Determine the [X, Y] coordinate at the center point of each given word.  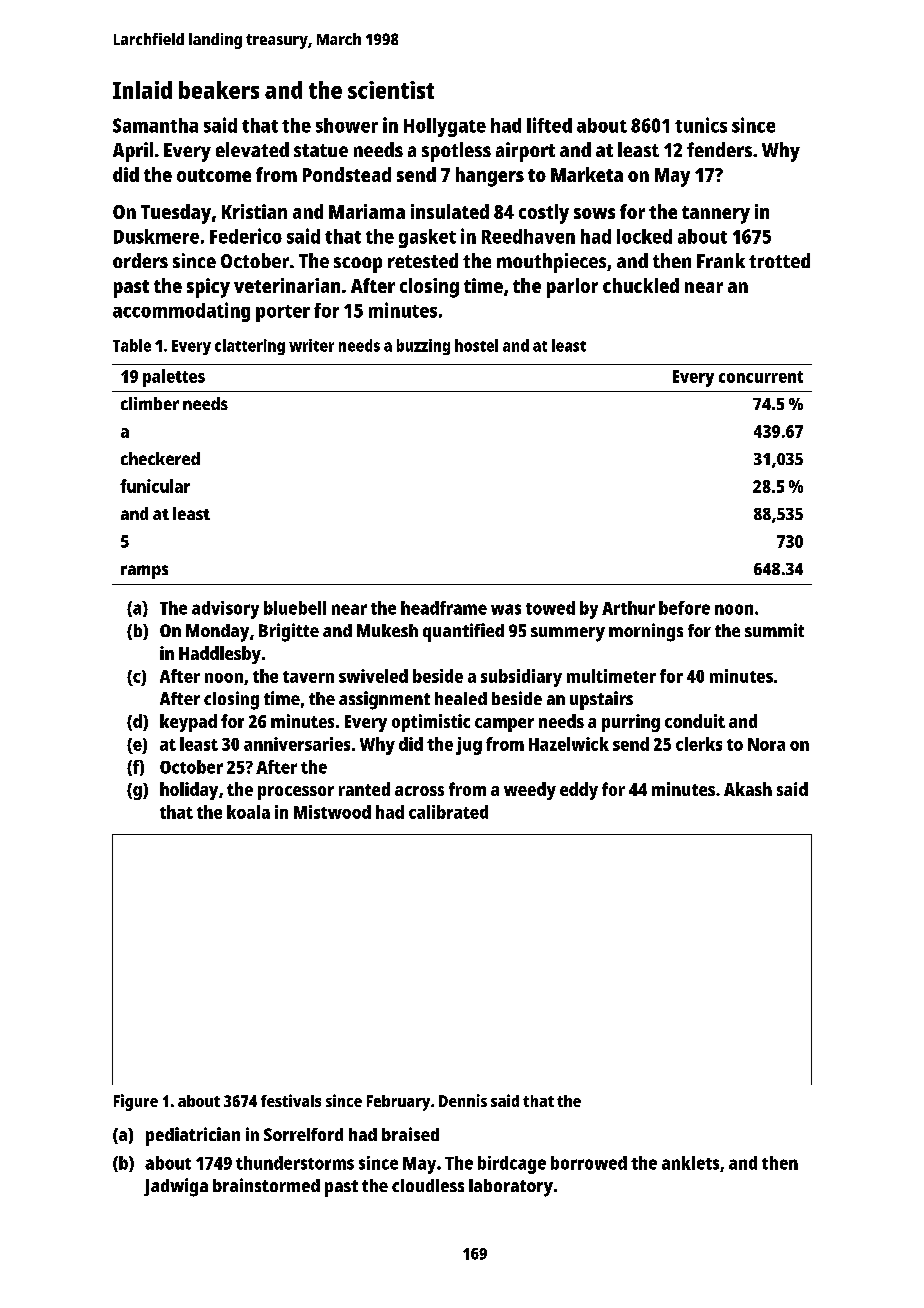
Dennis [463, 1100]
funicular [155, 486]
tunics [701, 125]
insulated [450, 211]
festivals [291, 1100]
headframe [444, 608]
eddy [579, 791]
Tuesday [176, 214]
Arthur [628, 608]
